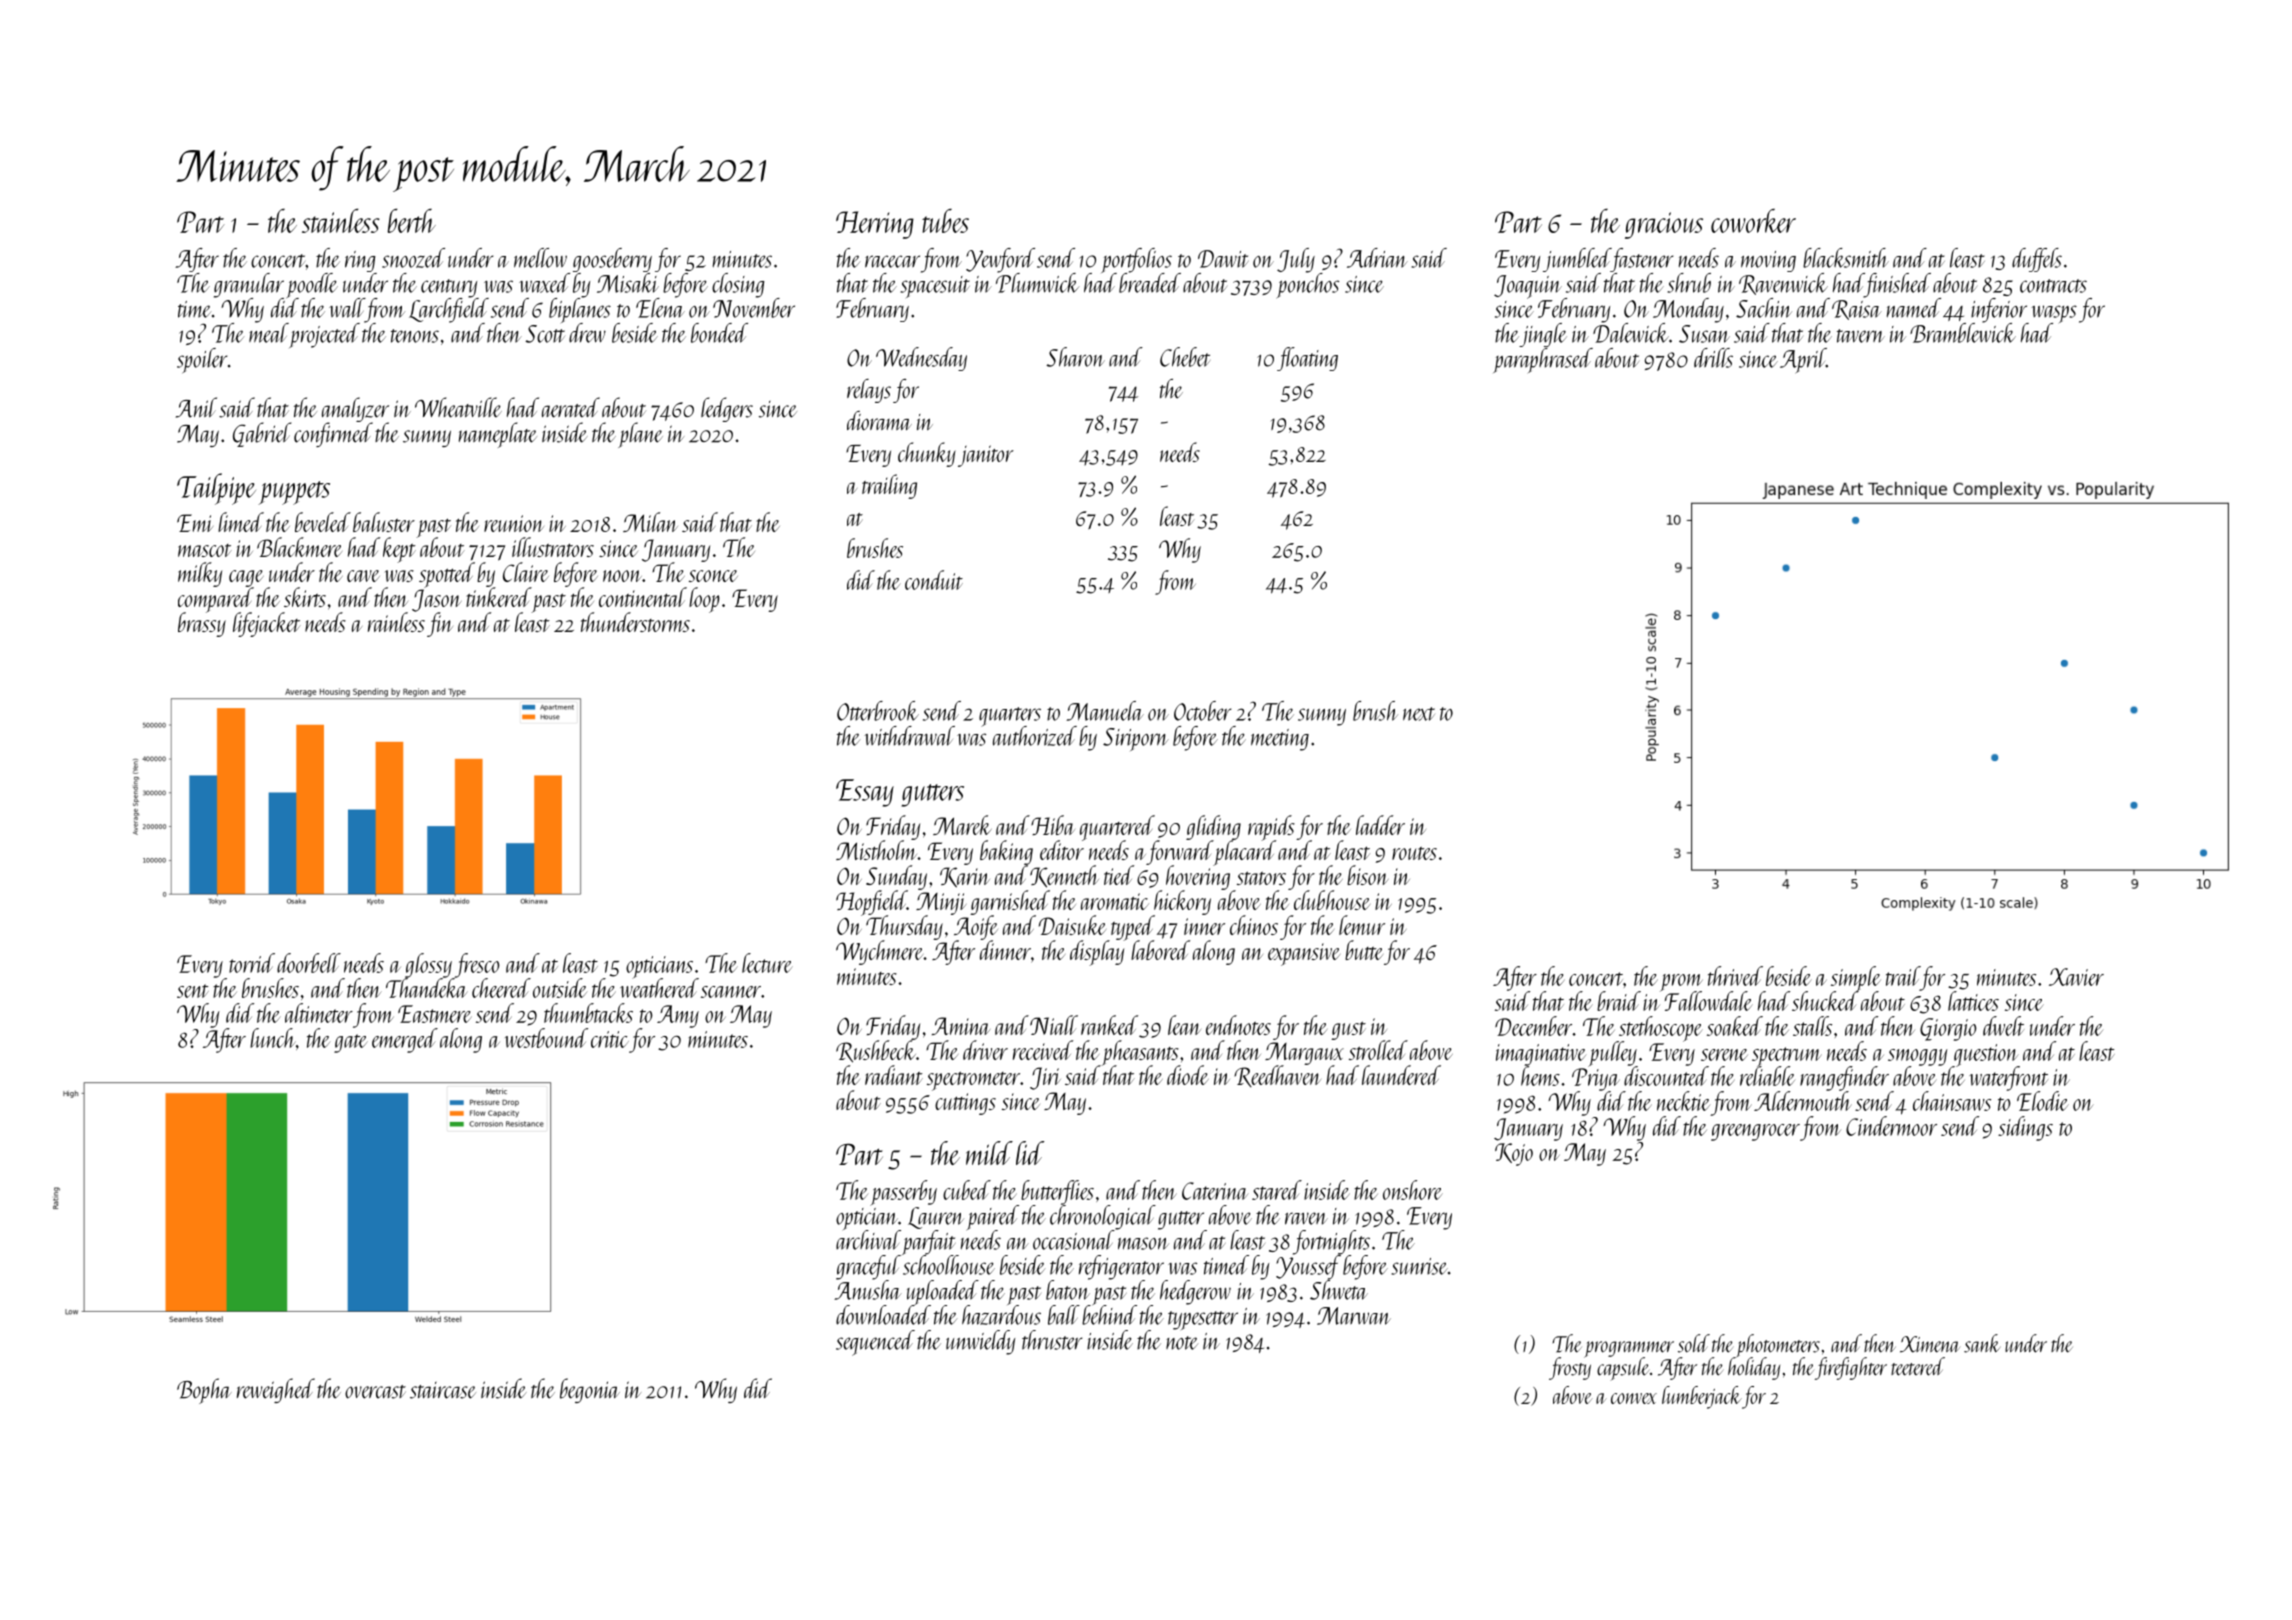  I want to click on sunrise, so click(1420, 1266).
